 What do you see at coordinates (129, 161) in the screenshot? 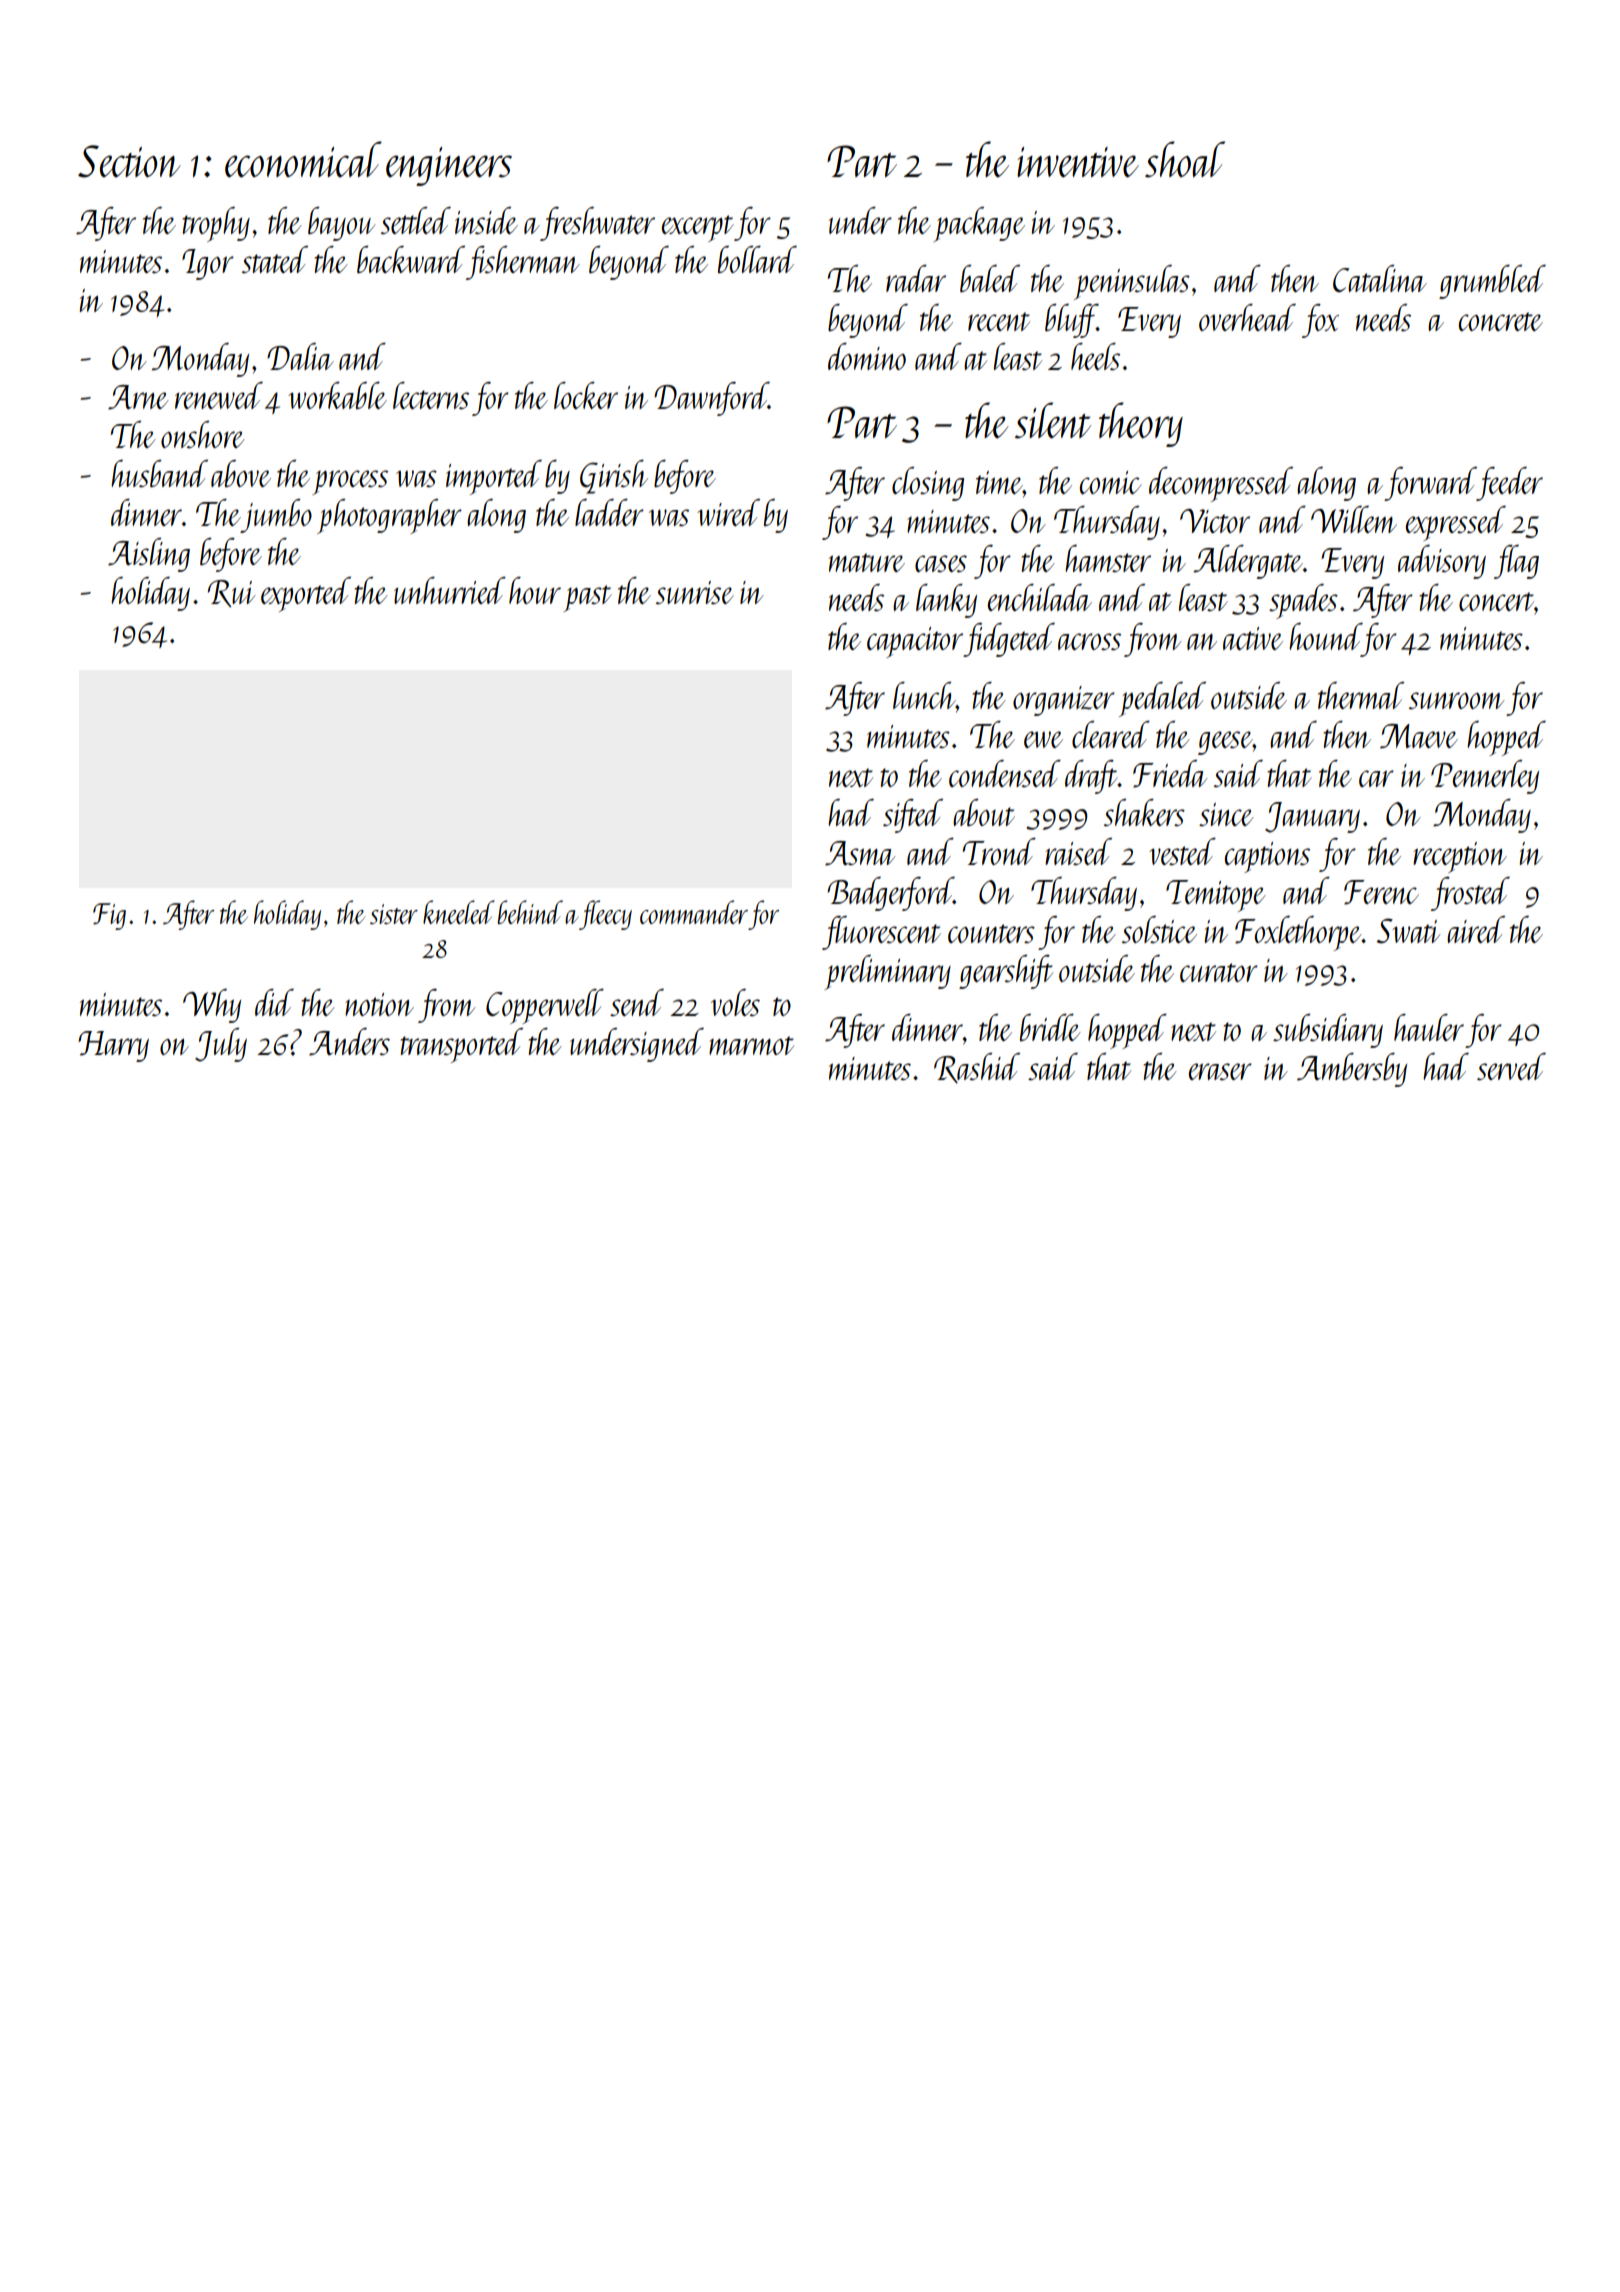
I see `Section` at bounding box center [129, 161].
